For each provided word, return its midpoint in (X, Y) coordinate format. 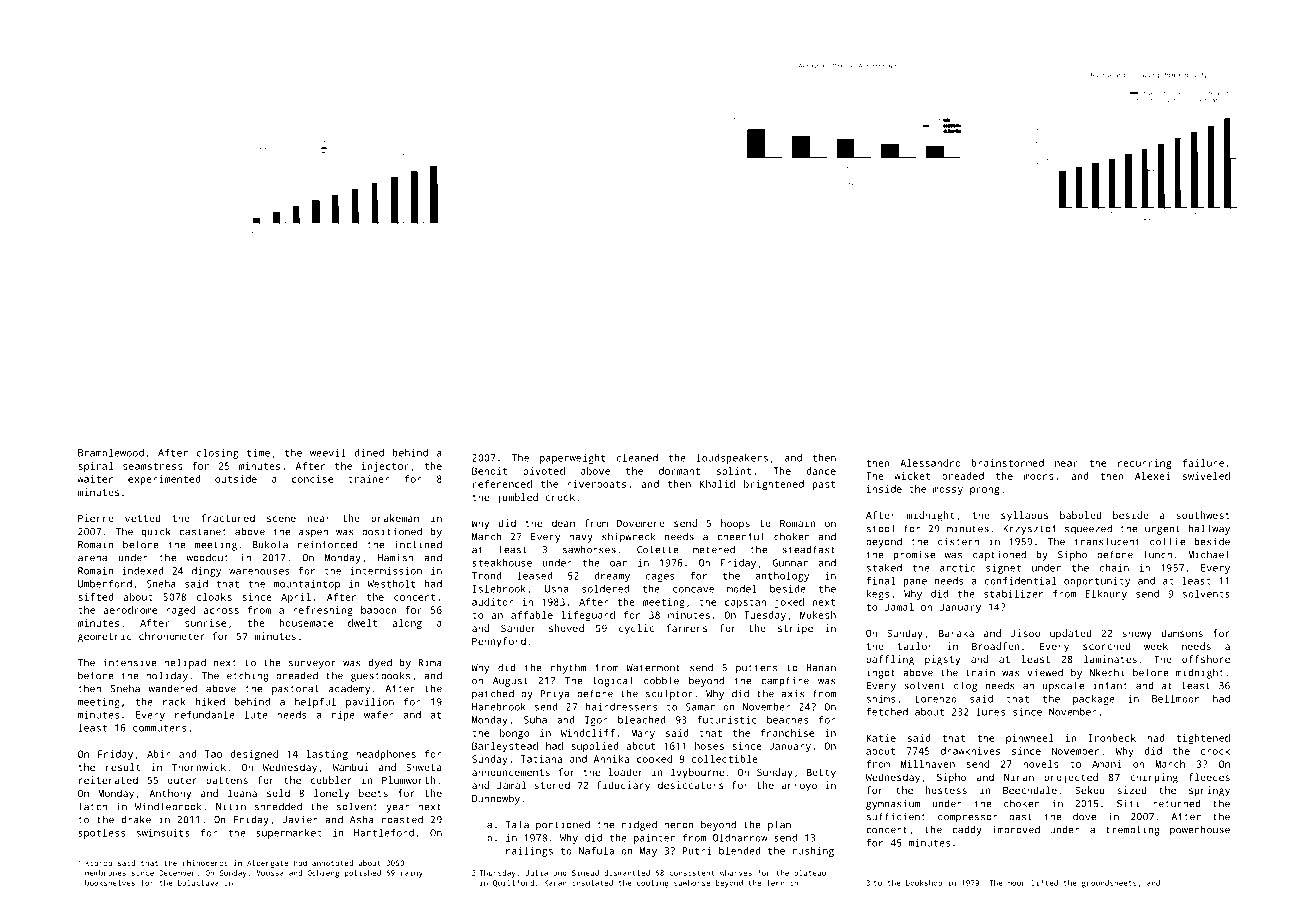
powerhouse (1200, 830)
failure (1203, 463)
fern (776, 883)
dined (369, 453)
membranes (105, 873)
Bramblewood (111, 453)
